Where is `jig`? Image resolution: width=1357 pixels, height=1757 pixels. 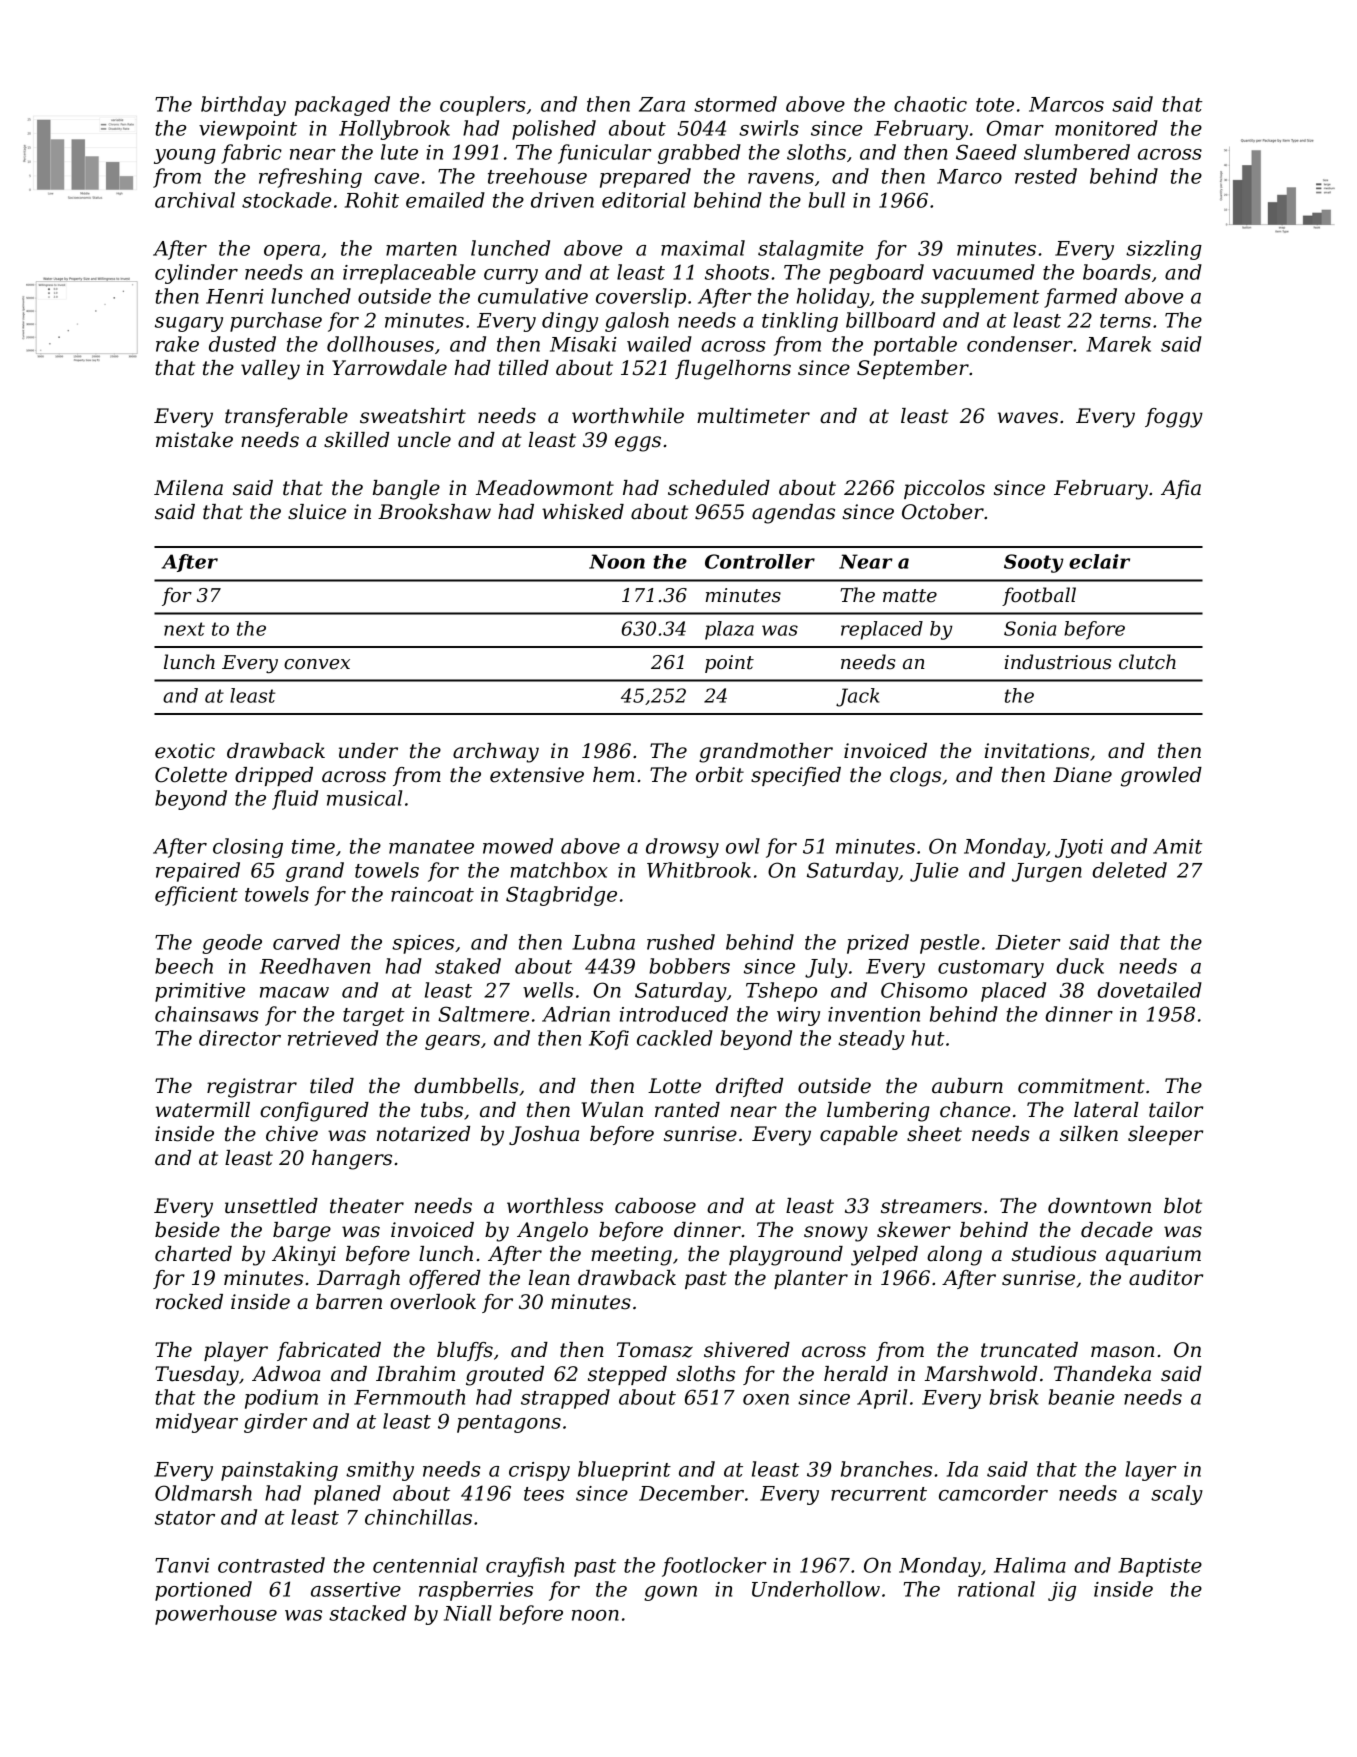
jig is located at coordinates (1062, 1591).
